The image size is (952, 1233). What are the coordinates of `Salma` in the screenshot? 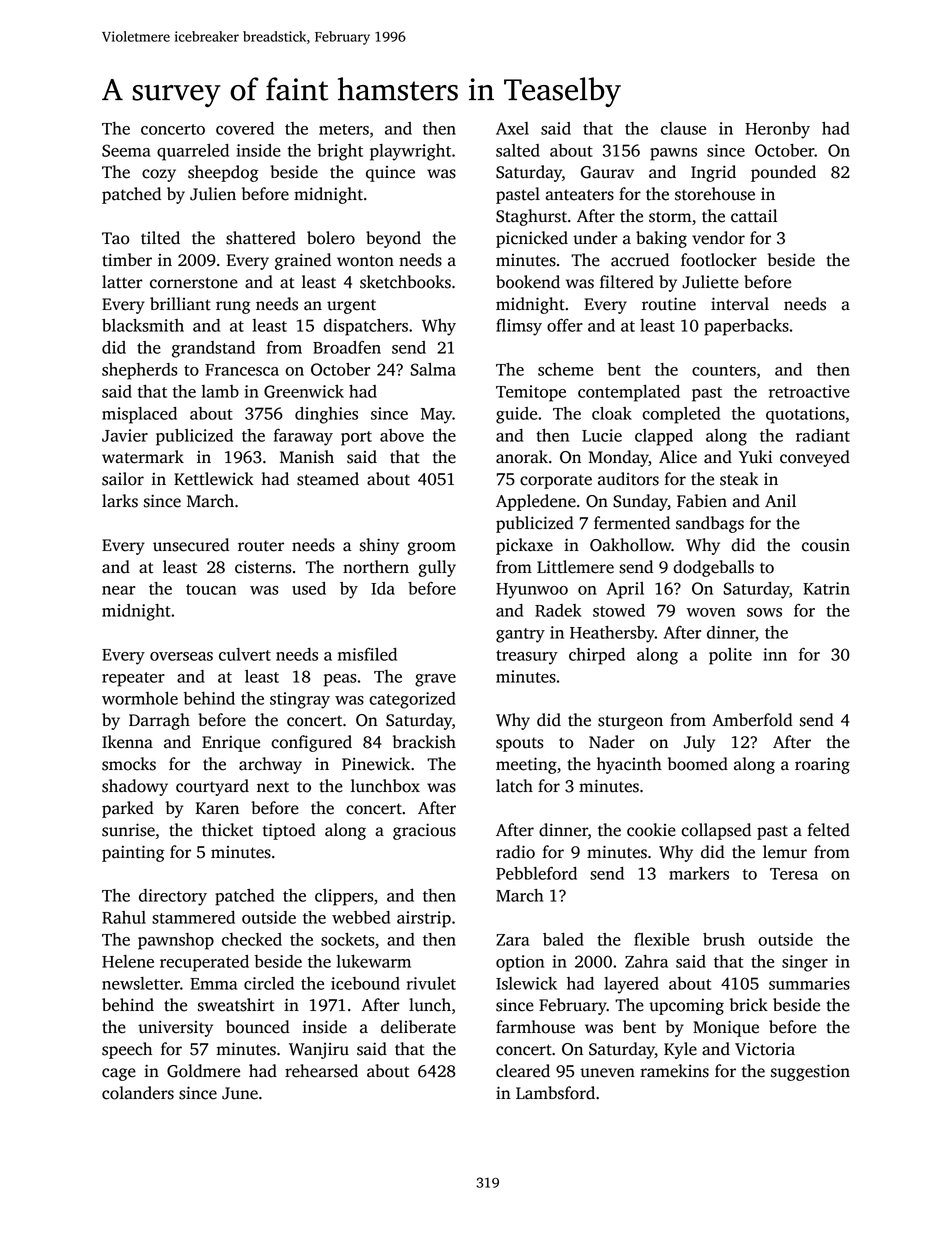 It's located at (433, 369).
